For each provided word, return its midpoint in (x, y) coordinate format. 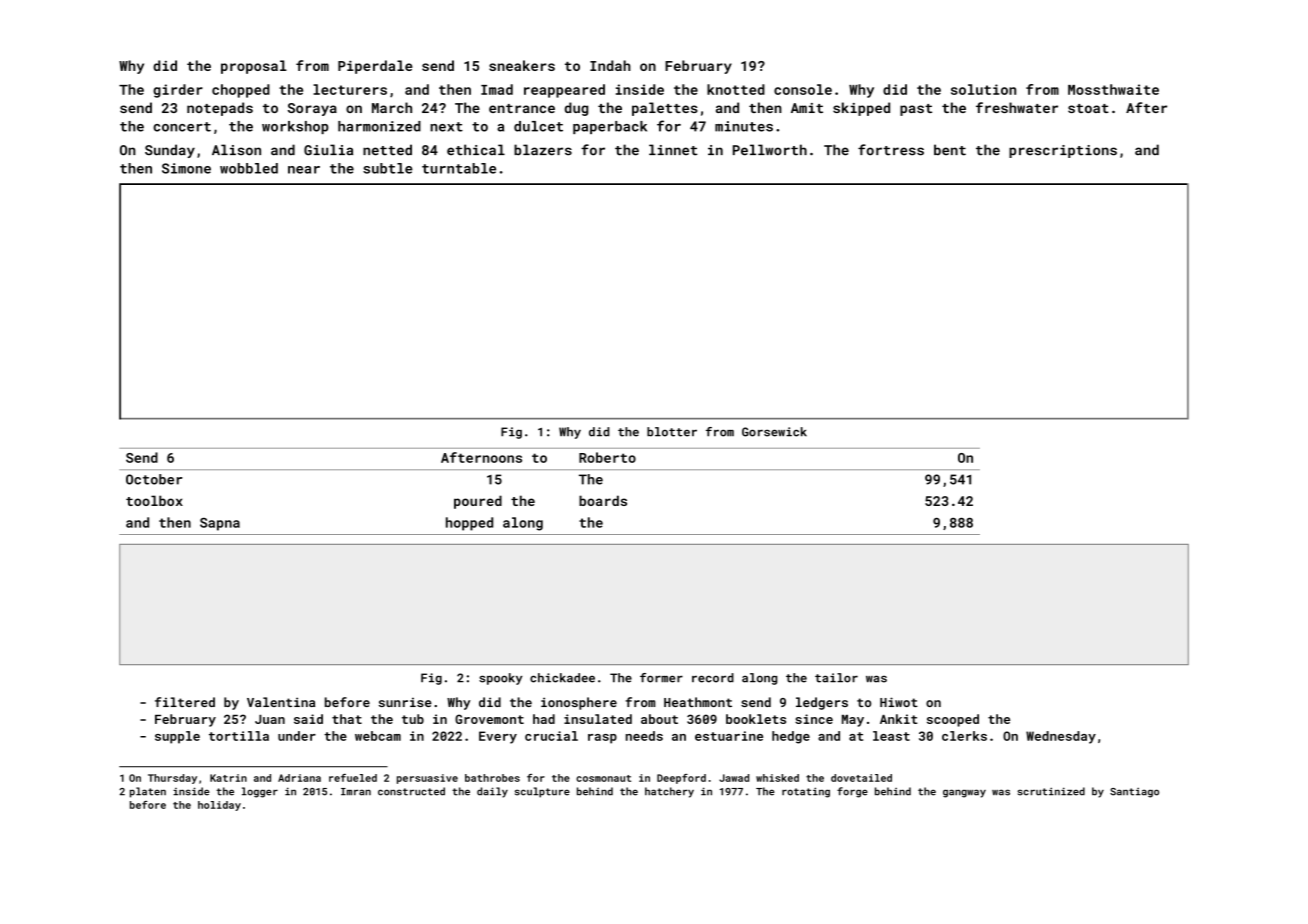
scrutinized (1051, 791)
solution (983, 89)
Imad (497, 89)
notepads (220, 109)
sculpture (542, 792)
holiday (219, 806)
